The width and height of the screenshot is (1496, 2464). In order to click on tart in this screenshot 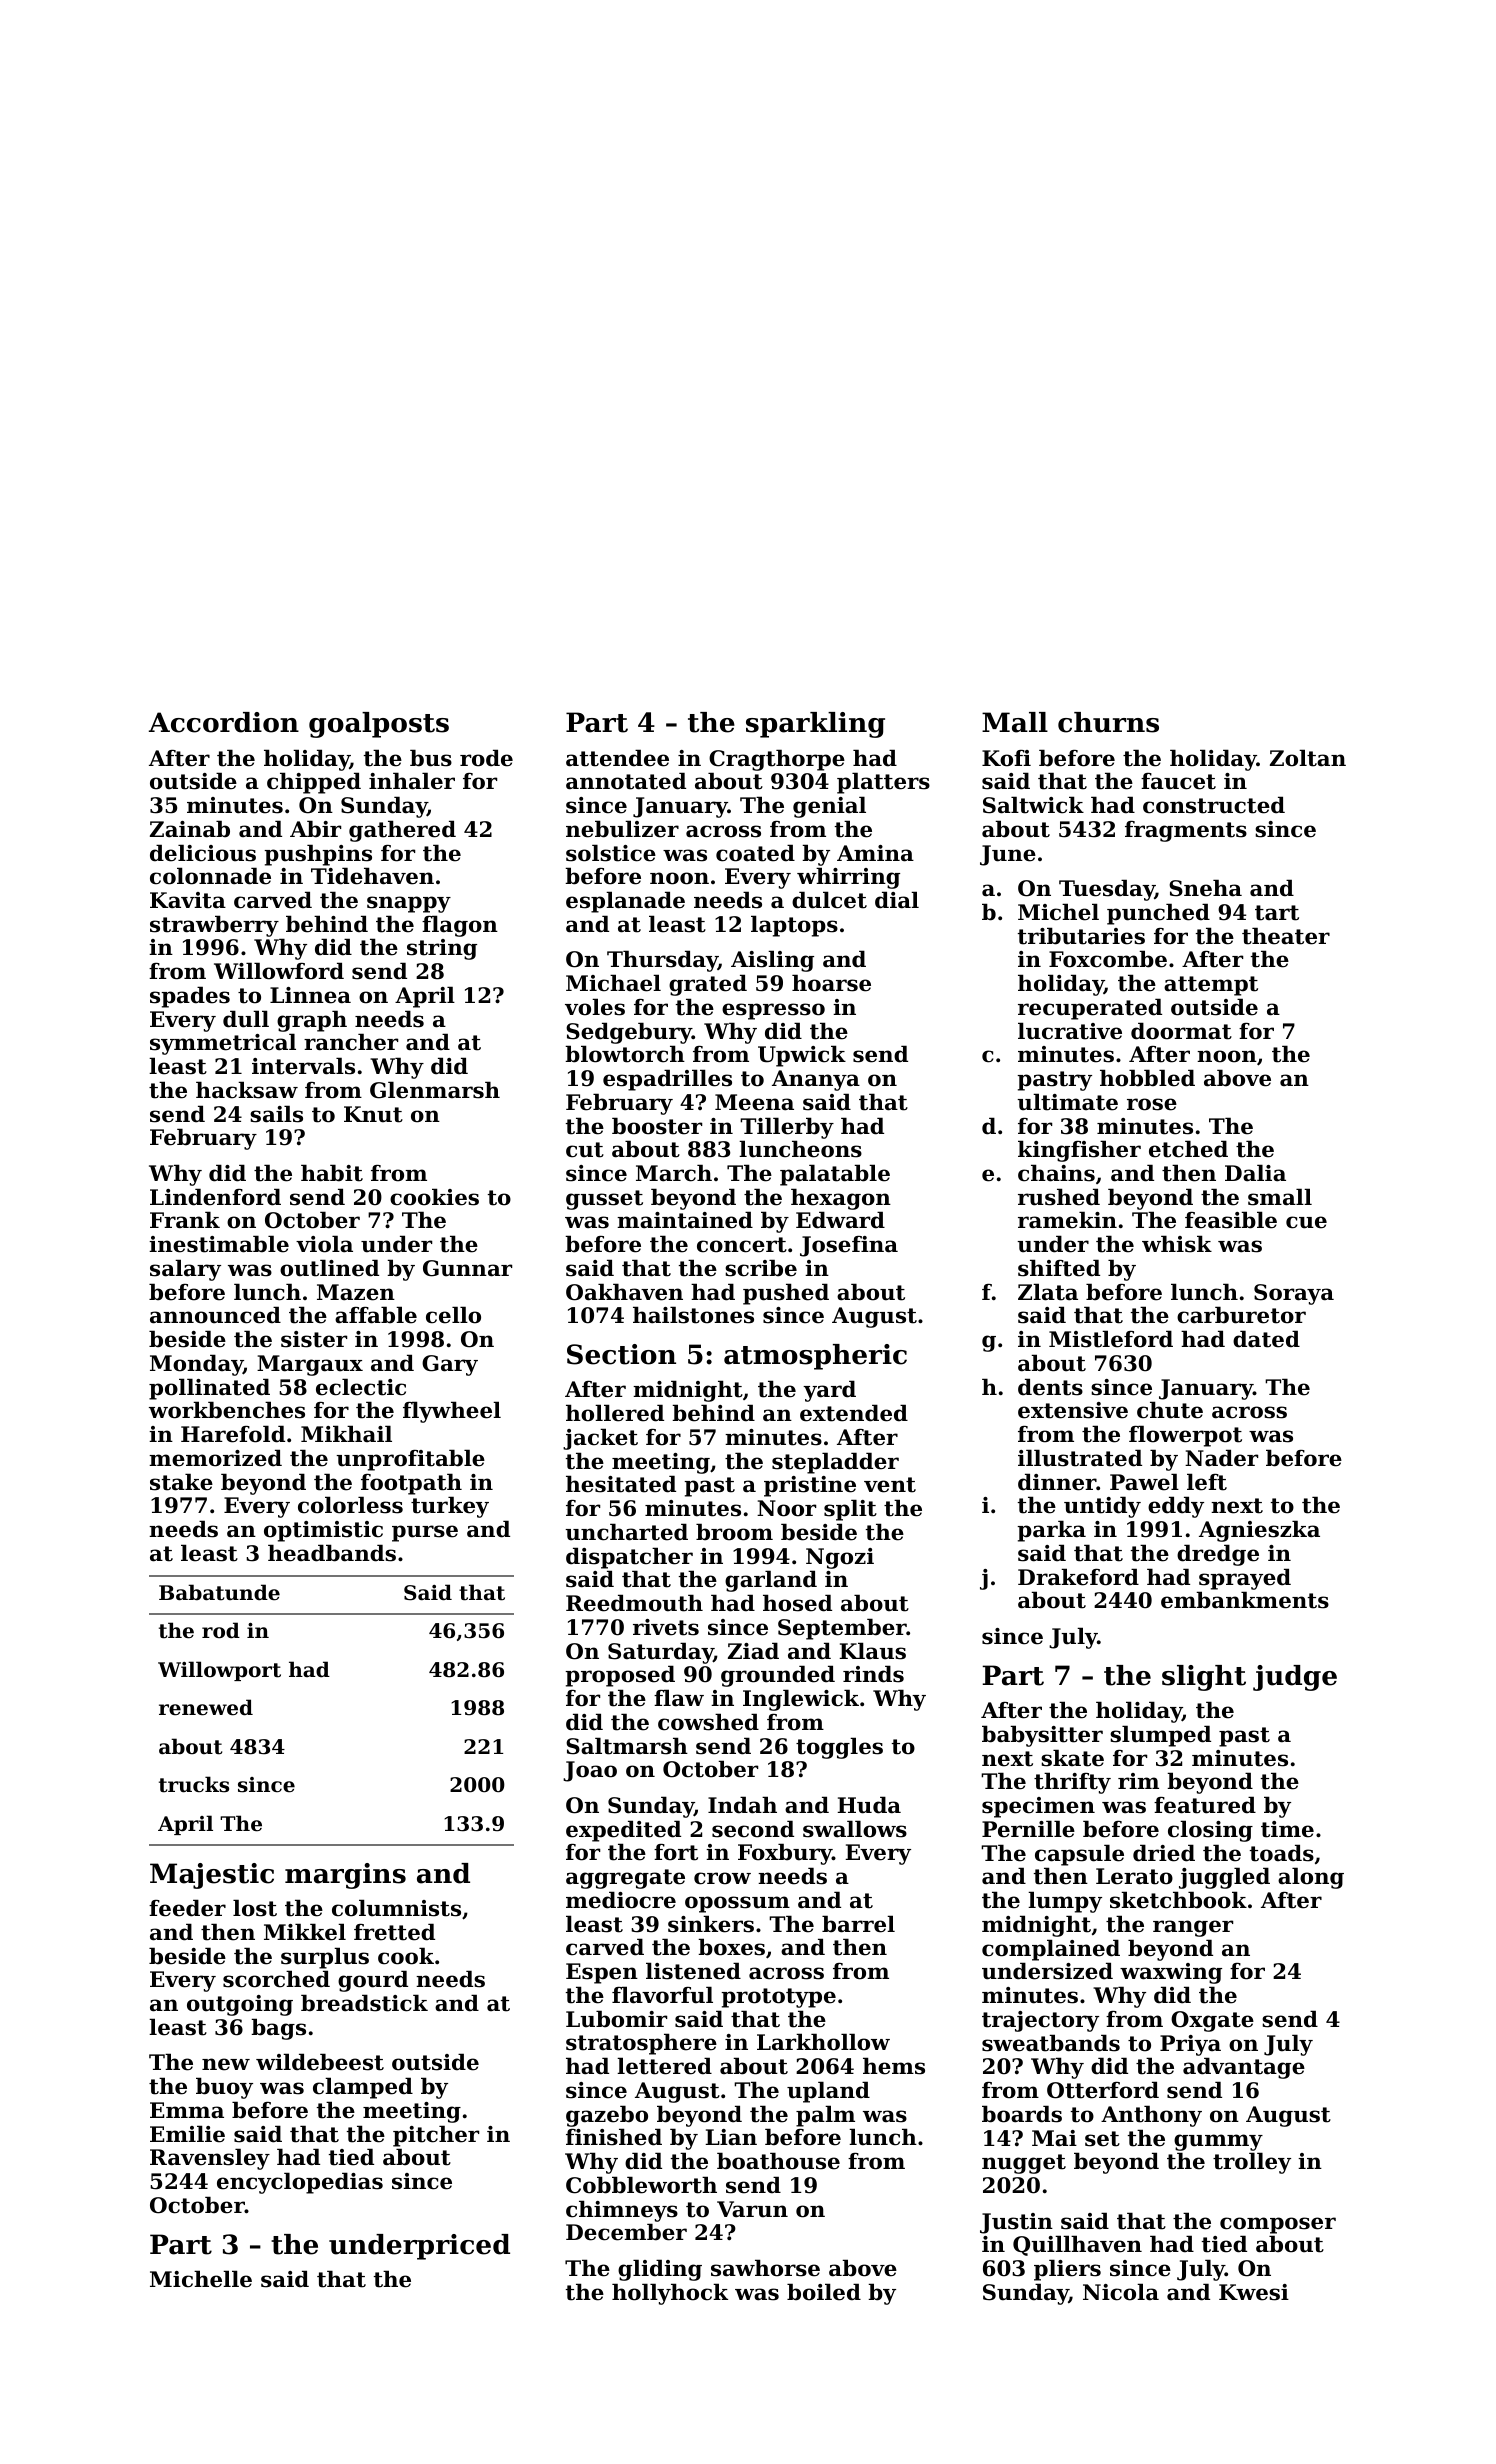, I will do `click(1277, 913)`.
